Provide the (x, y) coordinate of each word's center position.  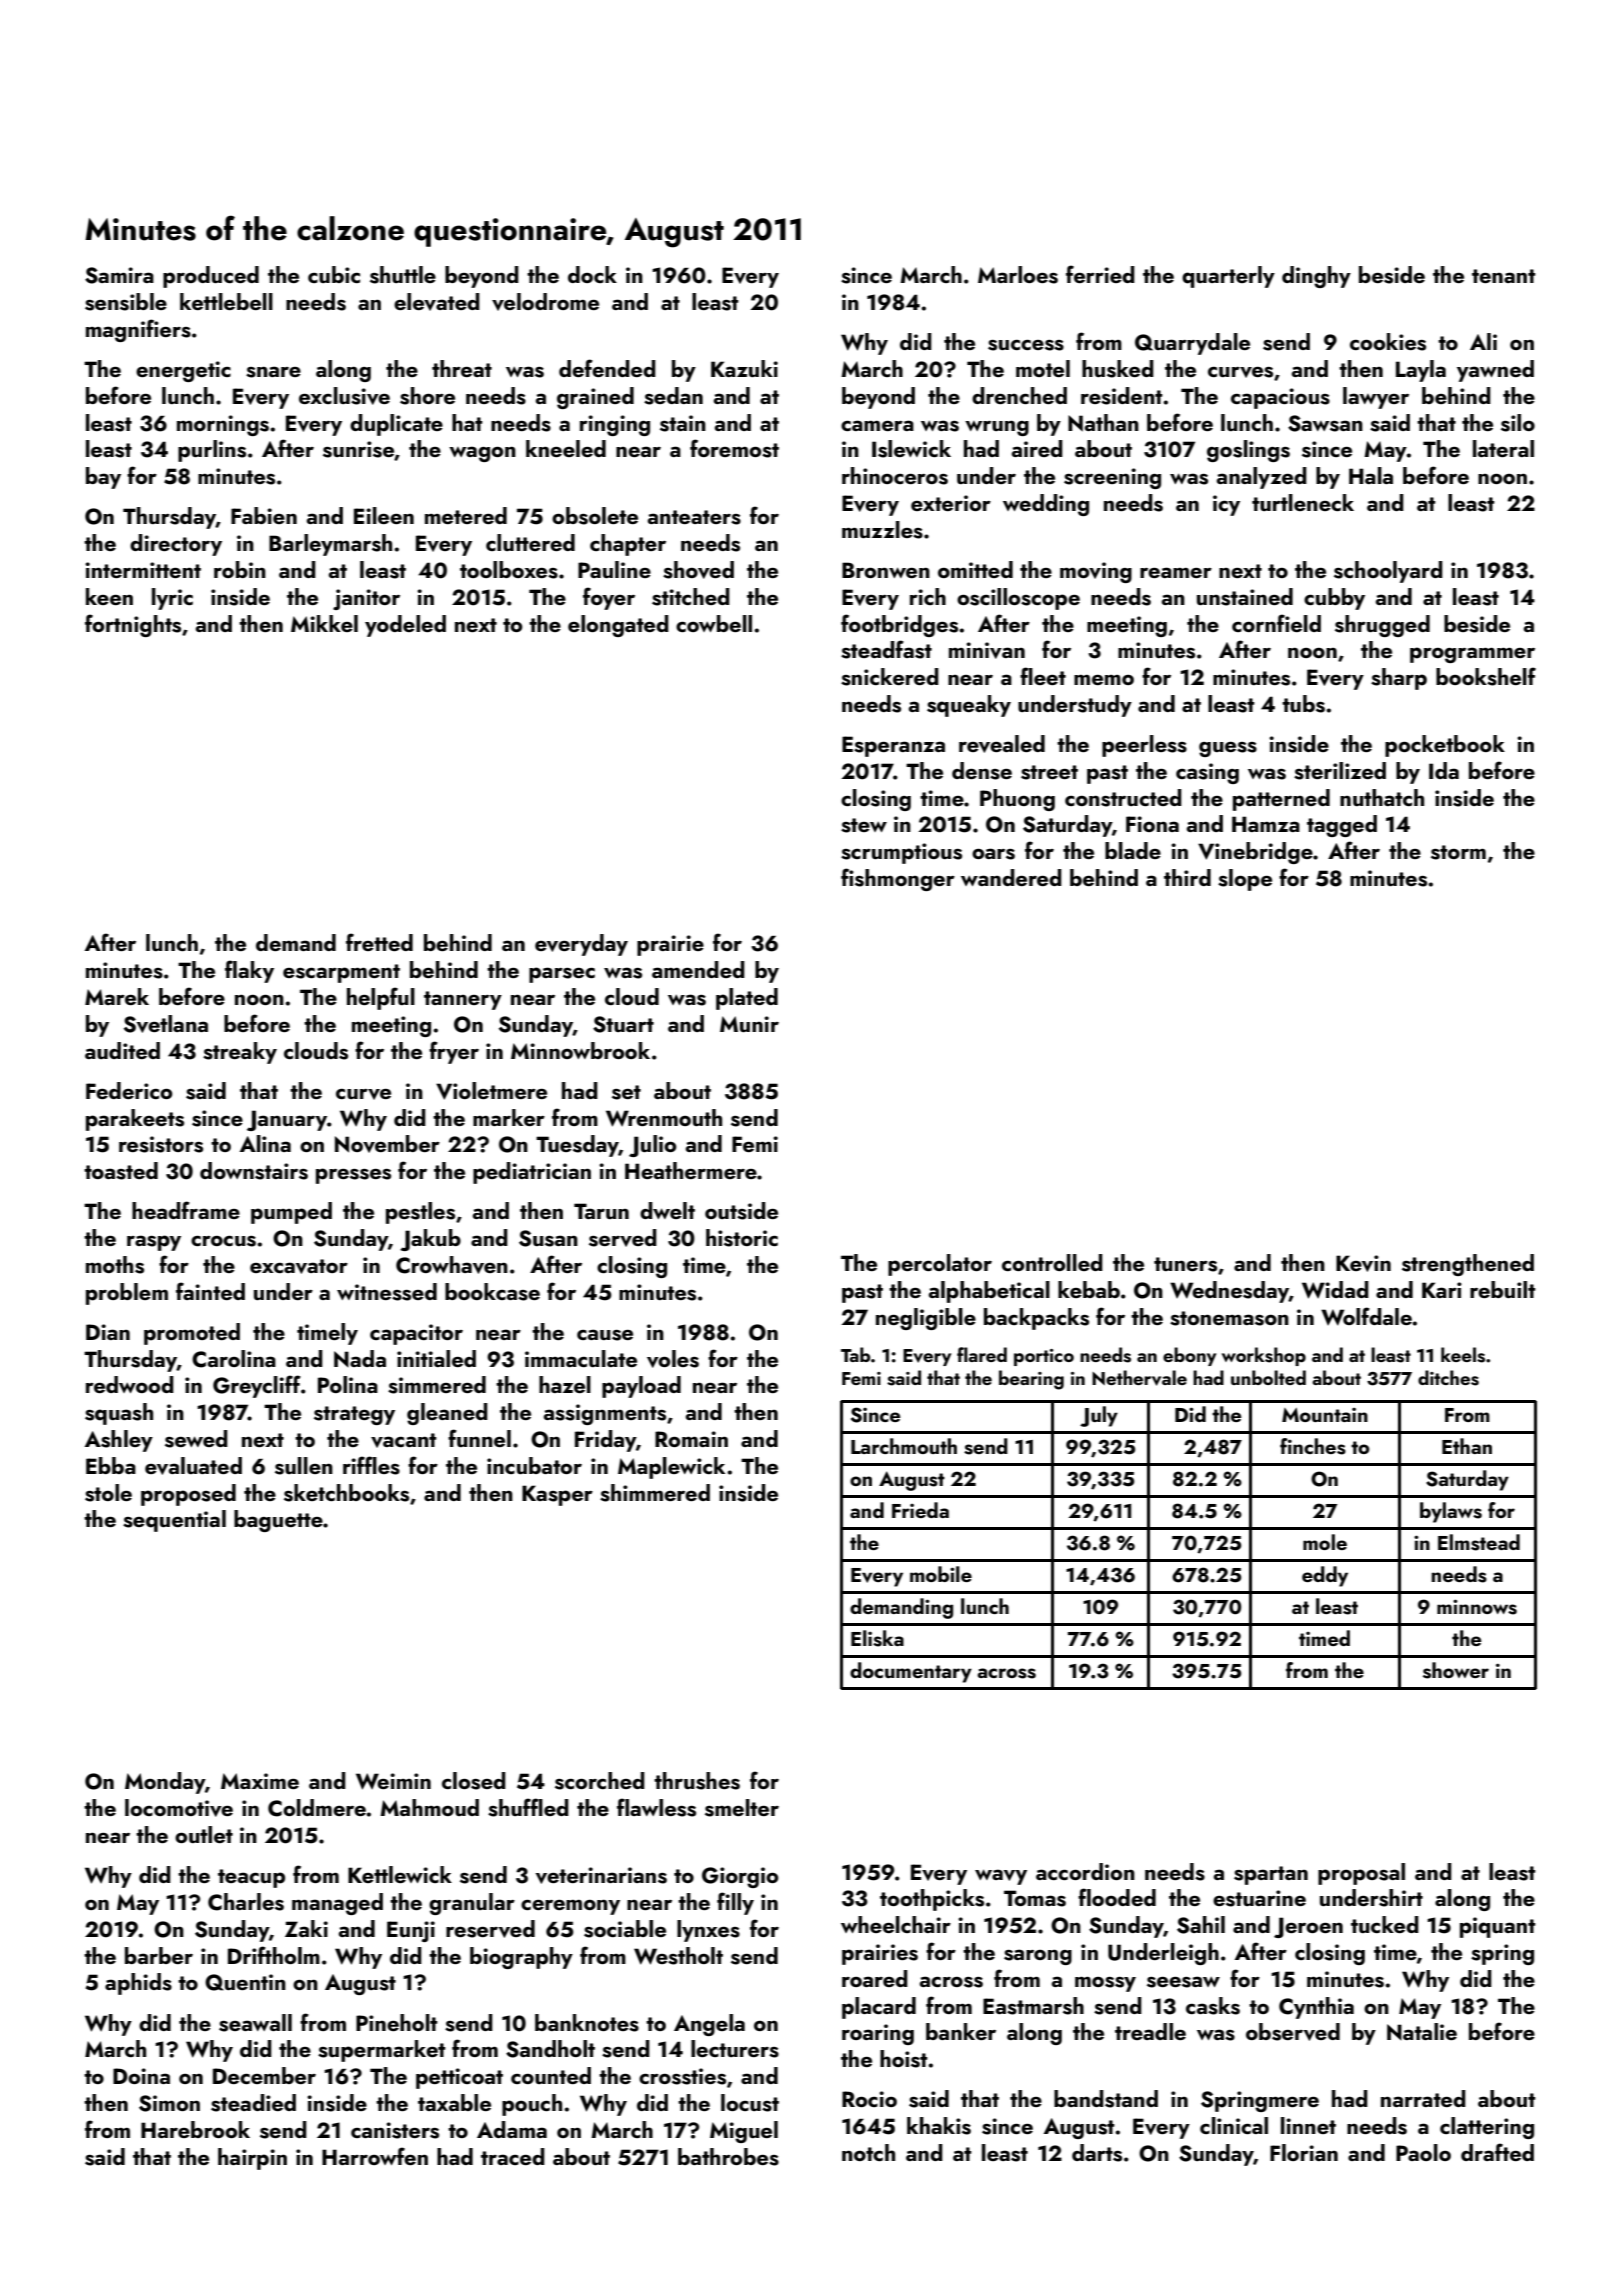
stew (864, 825)
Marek (117, 996)
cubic (334, 274)
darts (1097, 2153)
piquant (1497, 1927)
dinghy (1316, 277)
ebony (1189, 1356)
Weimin (393, 1781)
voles (673, 1359)
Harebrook (195, 2129)
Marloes (1018, 275)
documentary (911, 1672)
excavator (299, 1266)
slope (1245, 880)
